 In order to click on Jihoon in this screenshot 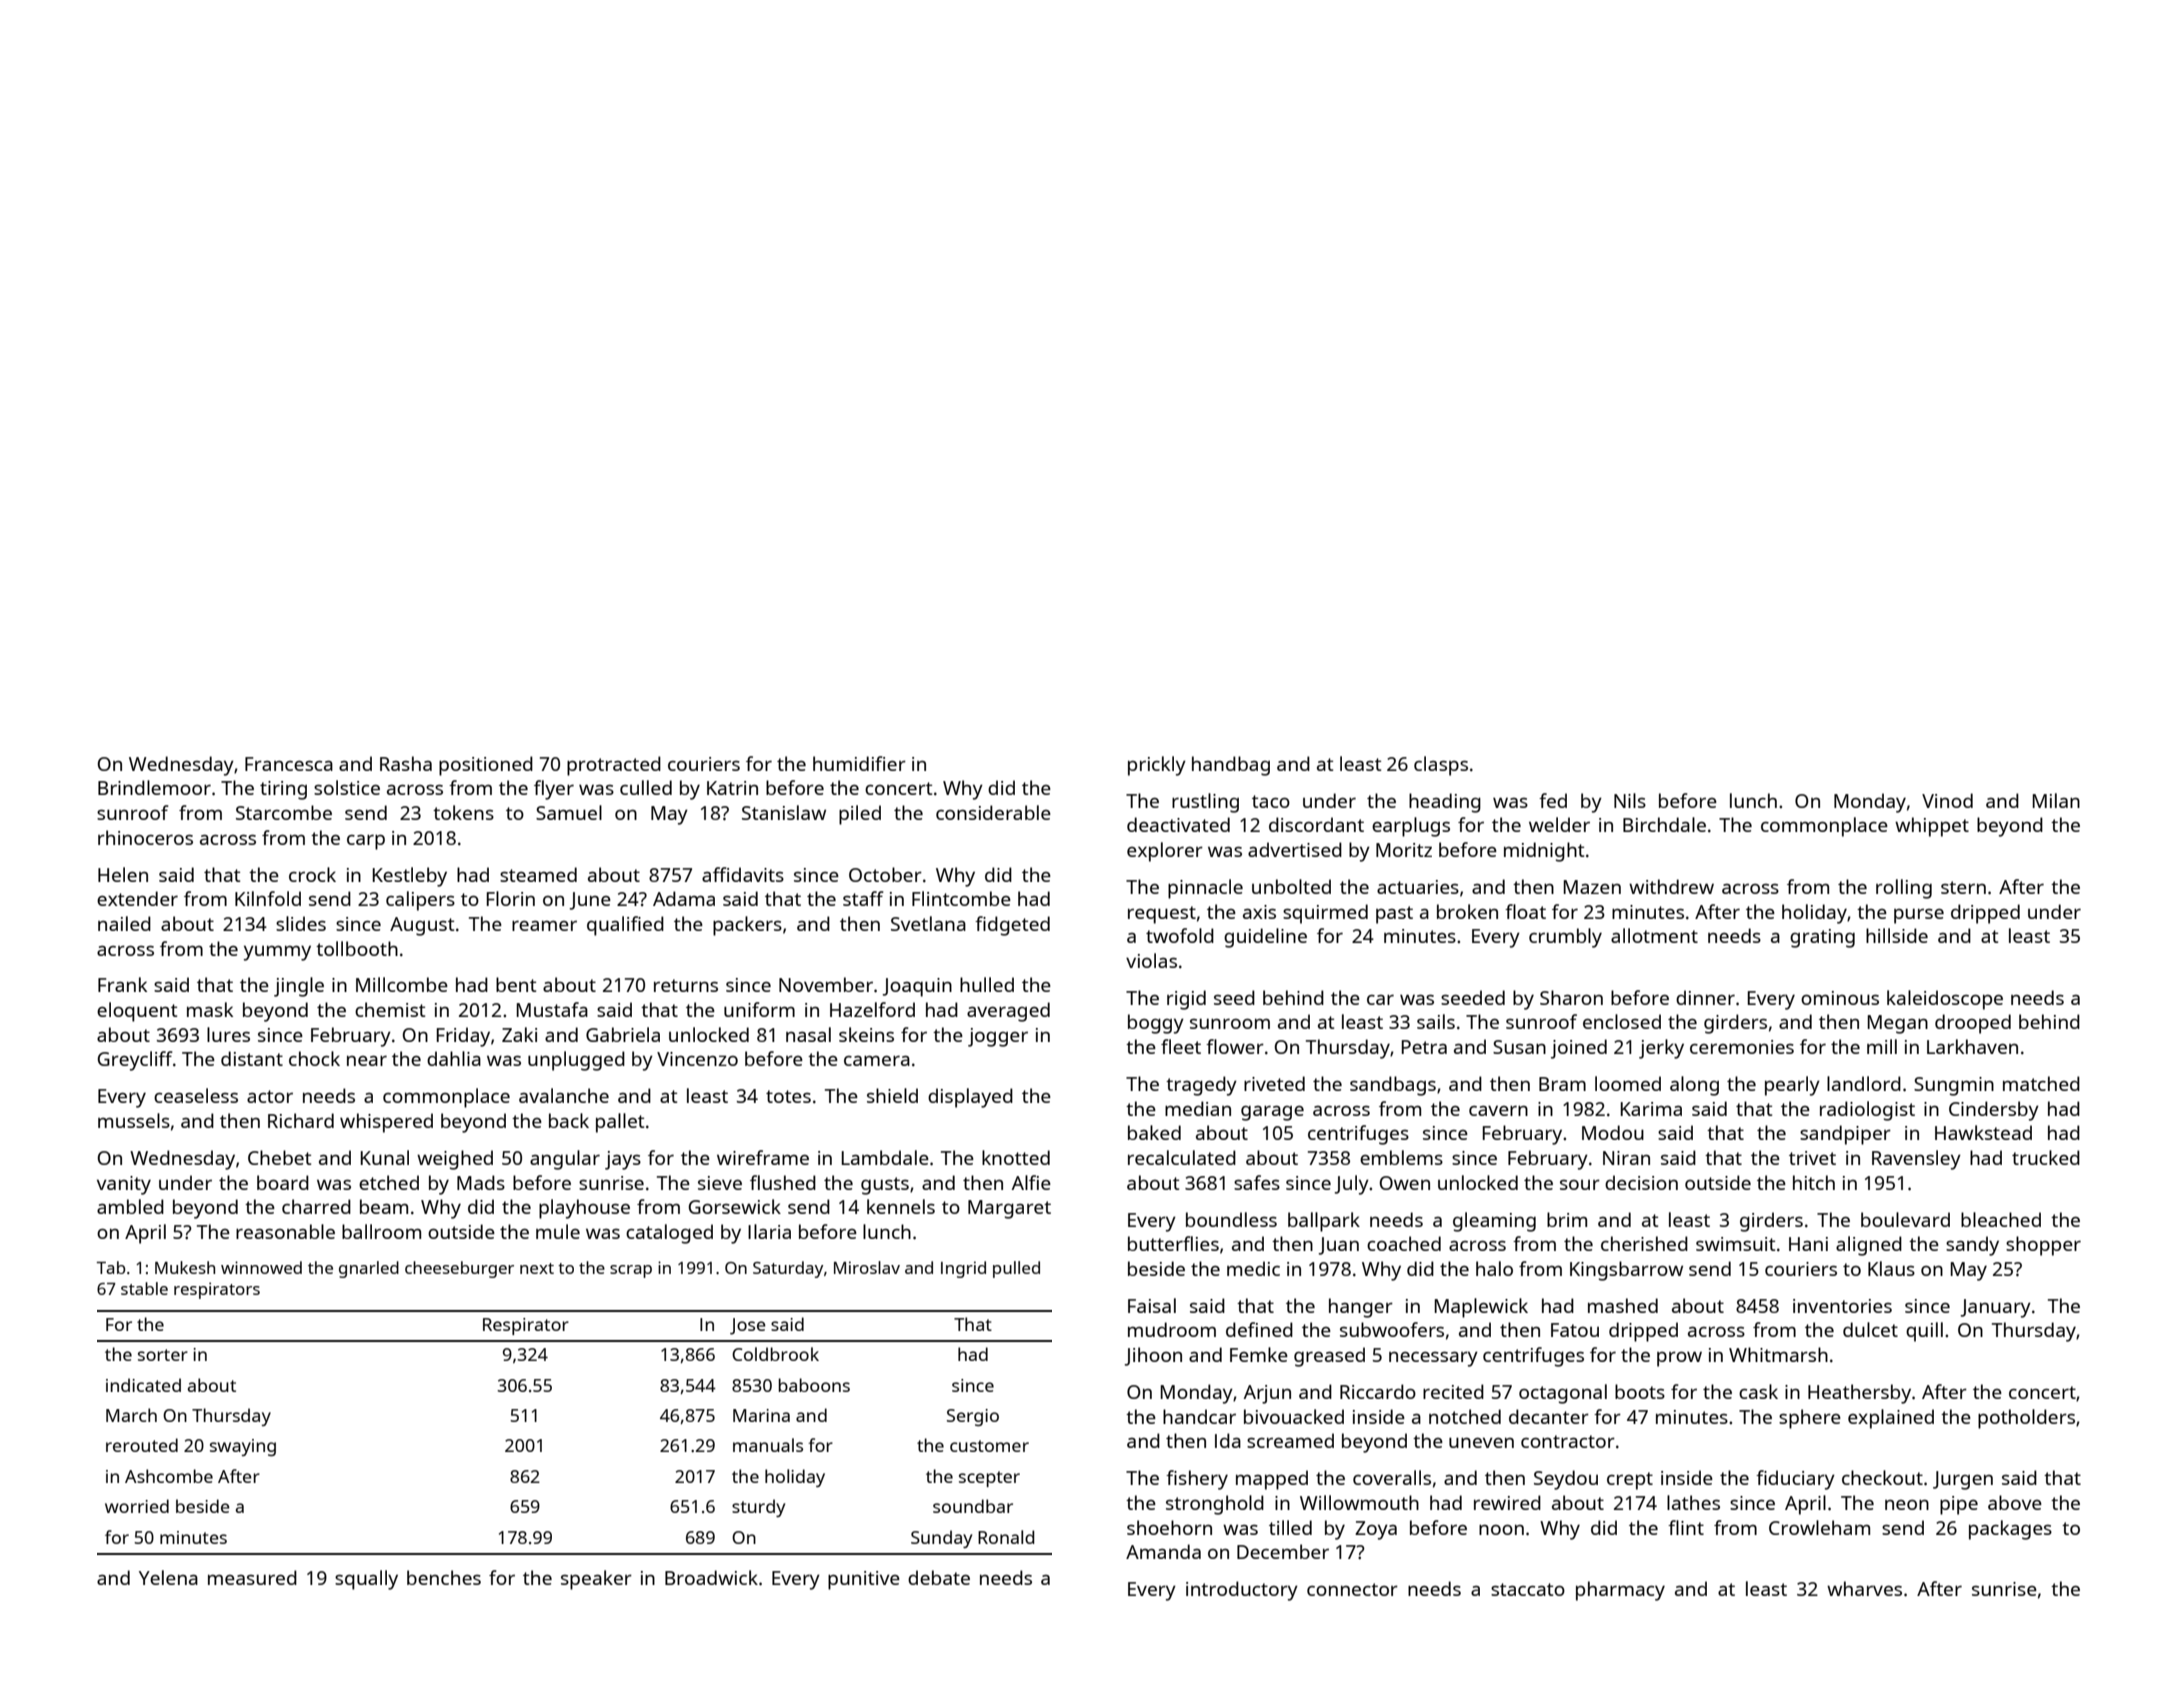, I will do `click(1153, 1356)`.
